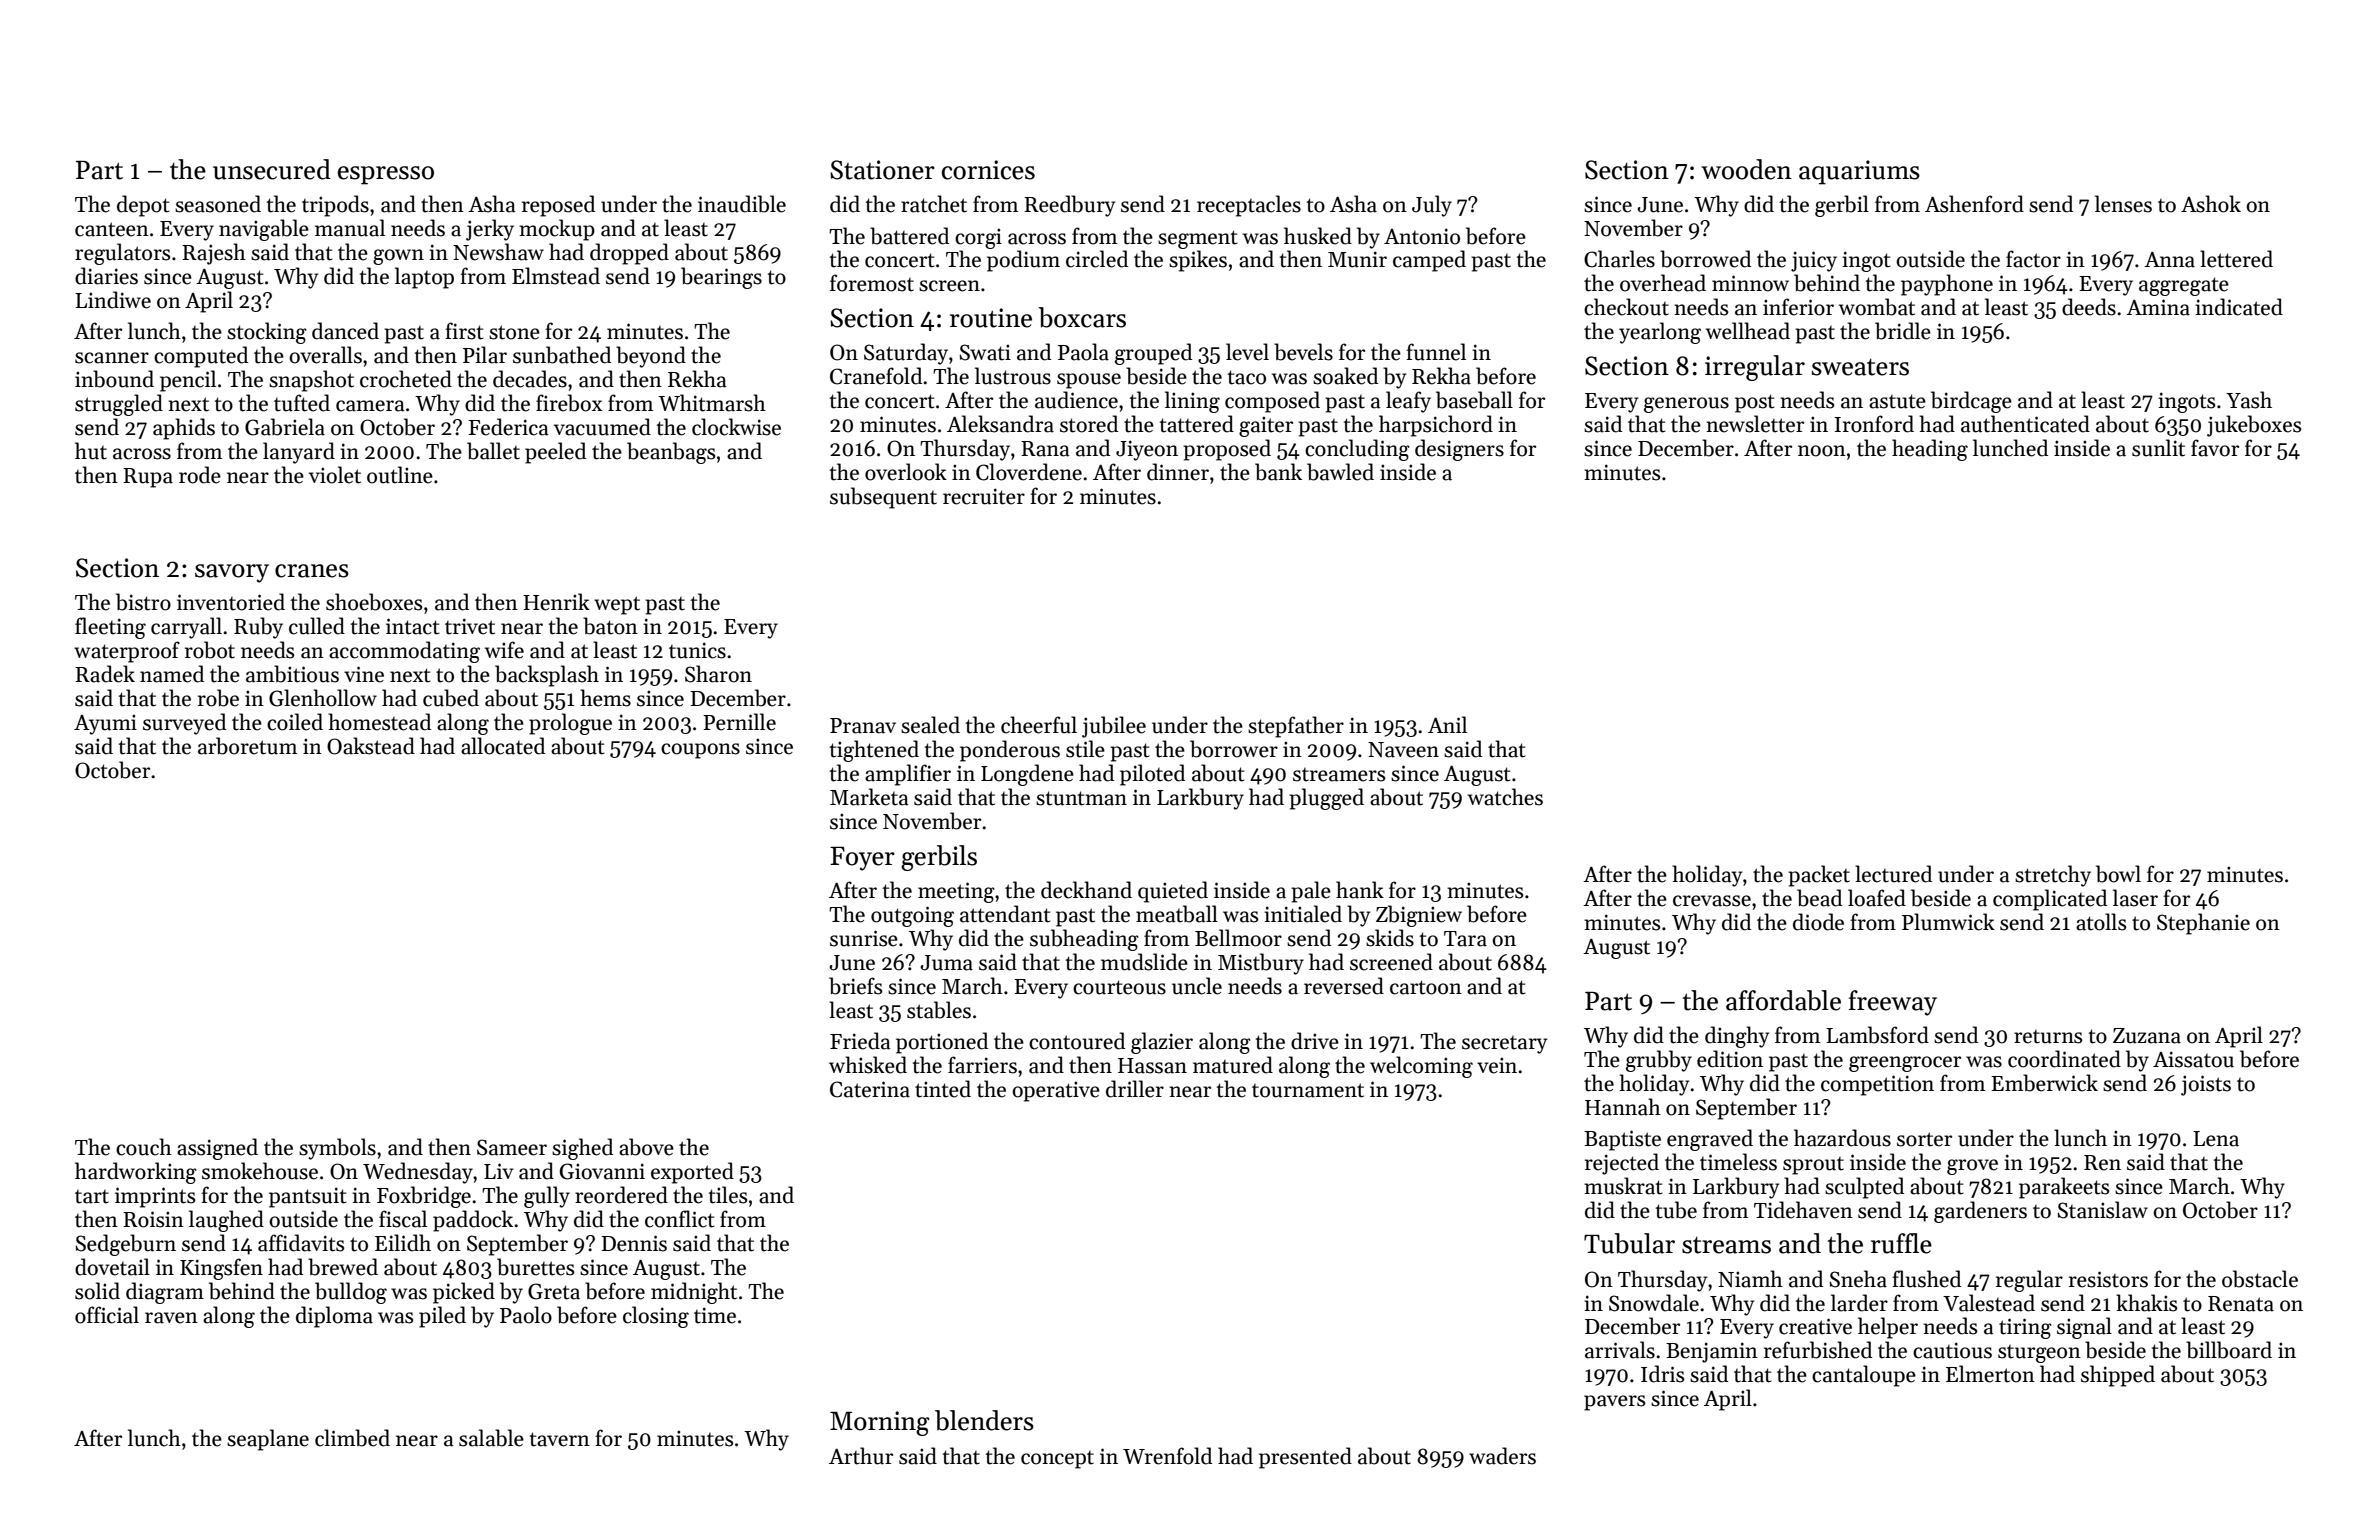 Image resolution: width=2380 pixels, height=1540 pixels. I want to click on deeds, so click(2089, 307).
